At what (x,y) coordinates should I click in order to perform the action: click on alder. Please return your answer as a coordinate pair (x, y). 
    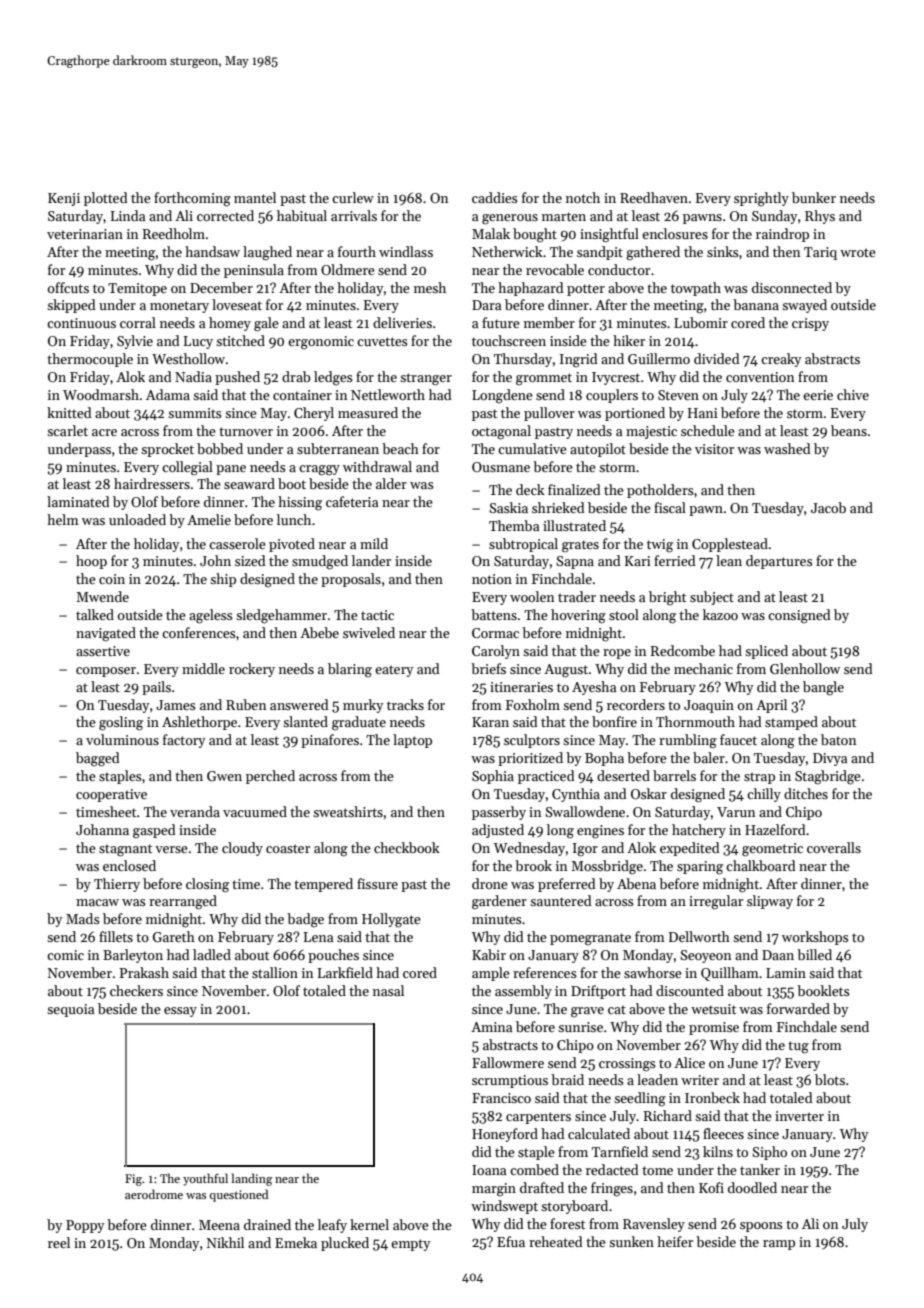
    Looking at the image, I should click on (391, 483).
